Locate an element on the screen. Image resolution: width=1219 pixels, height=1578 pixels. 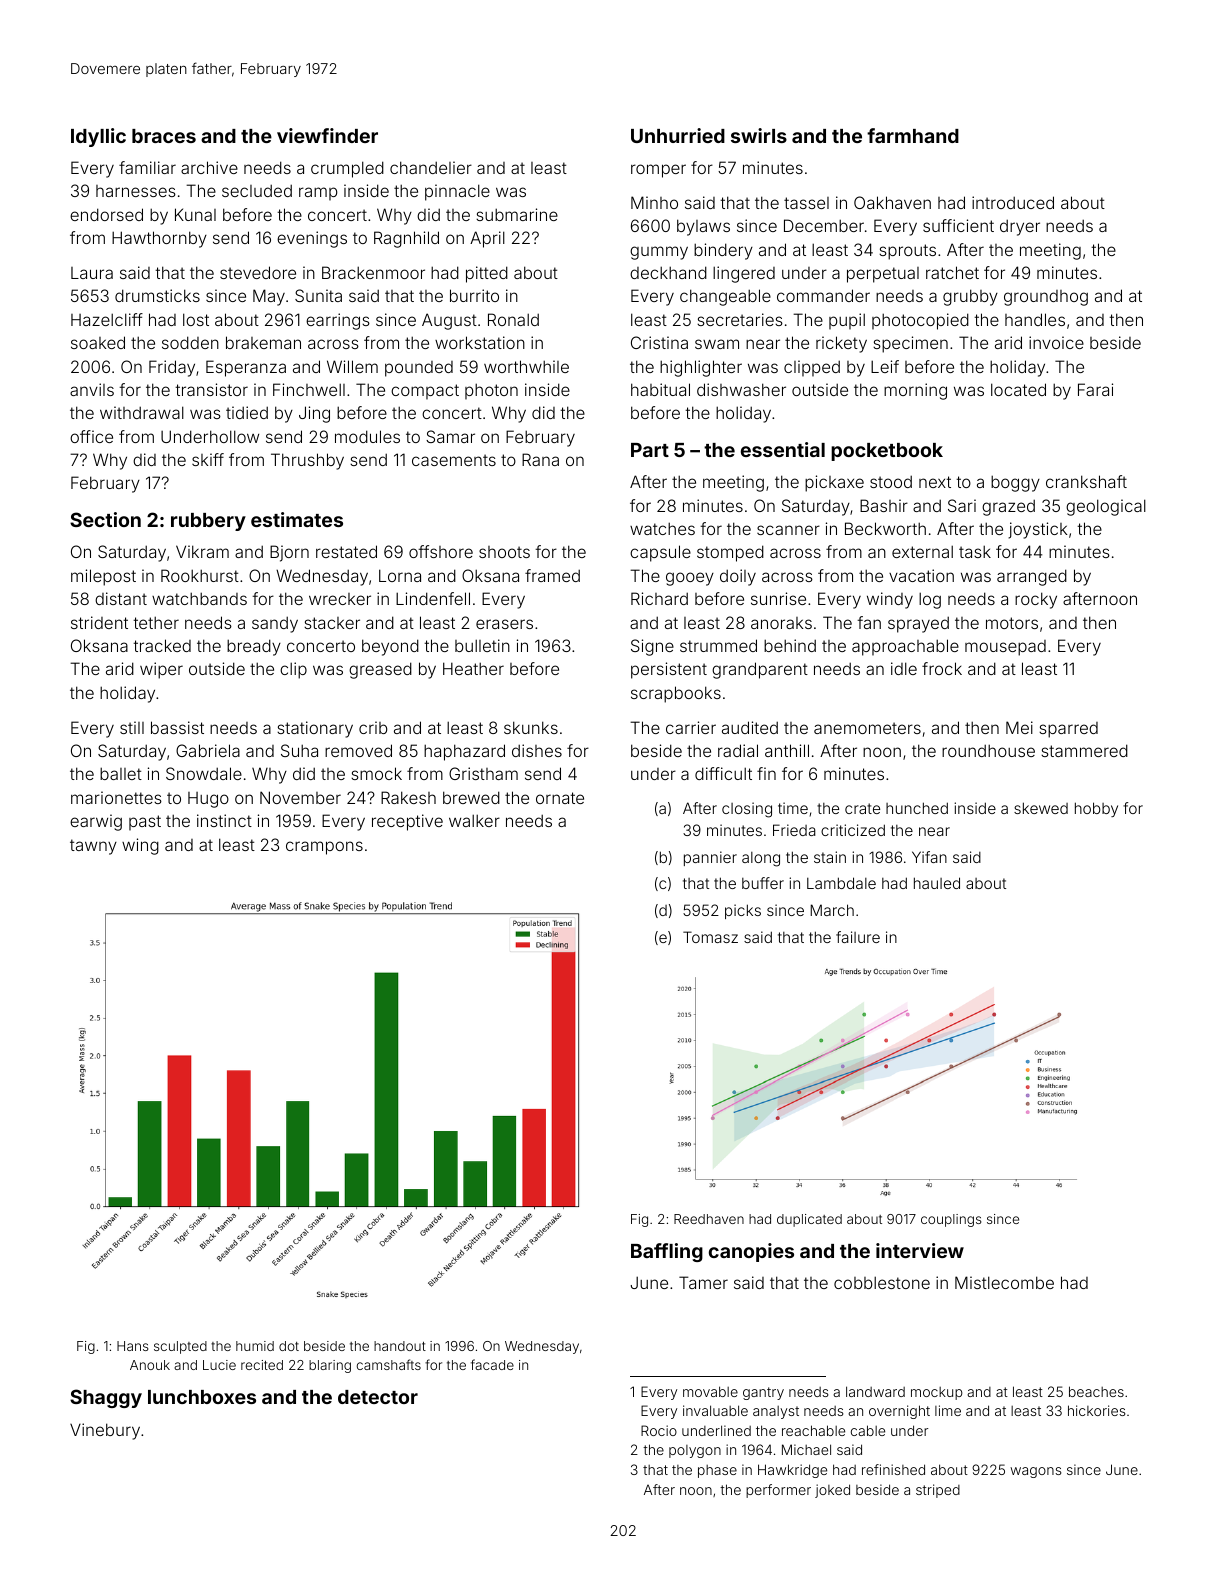
gooey is located at coordinates (690, 579).
